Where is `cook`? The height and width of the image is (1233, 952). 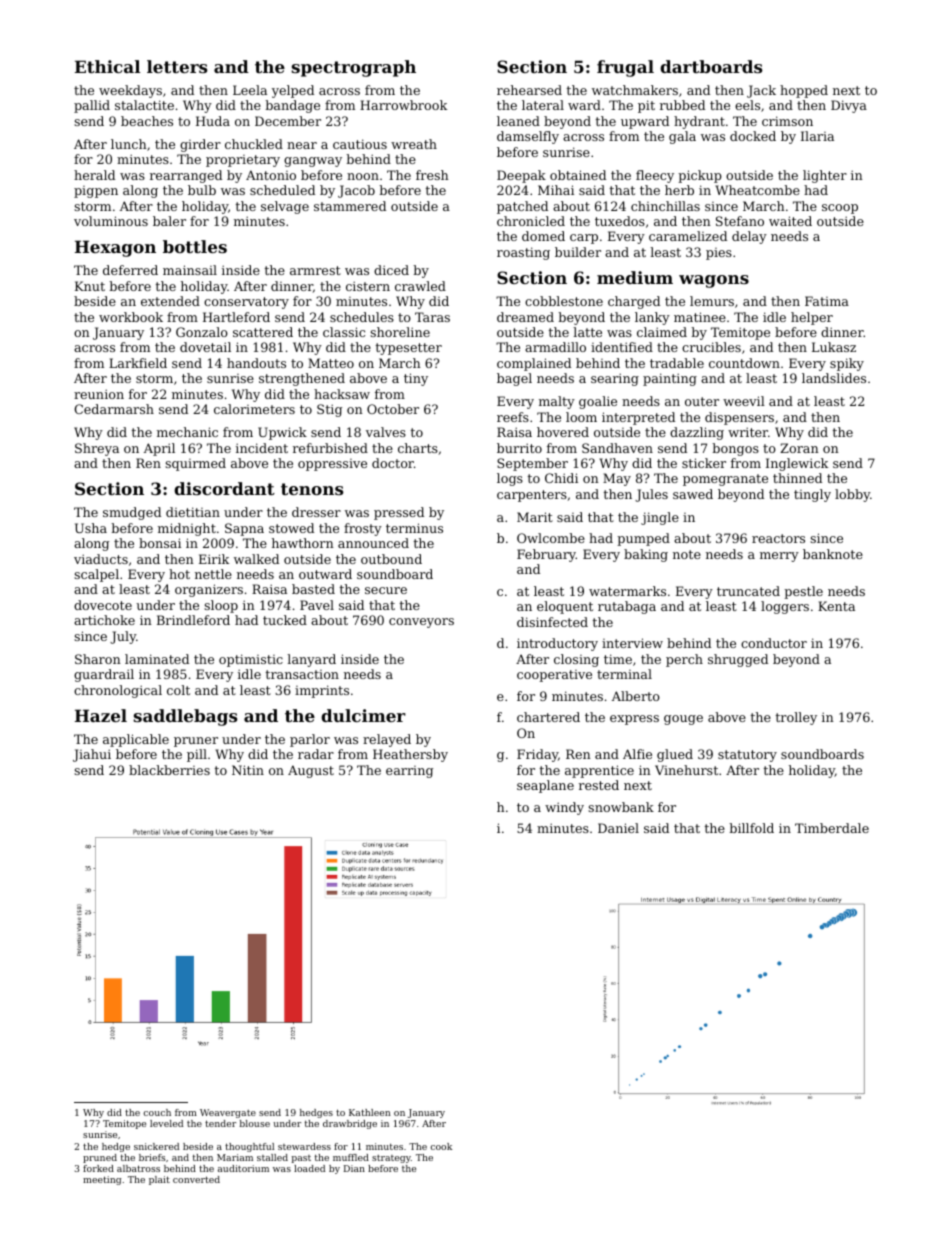 cook is located at coordinates (441, 1146).
